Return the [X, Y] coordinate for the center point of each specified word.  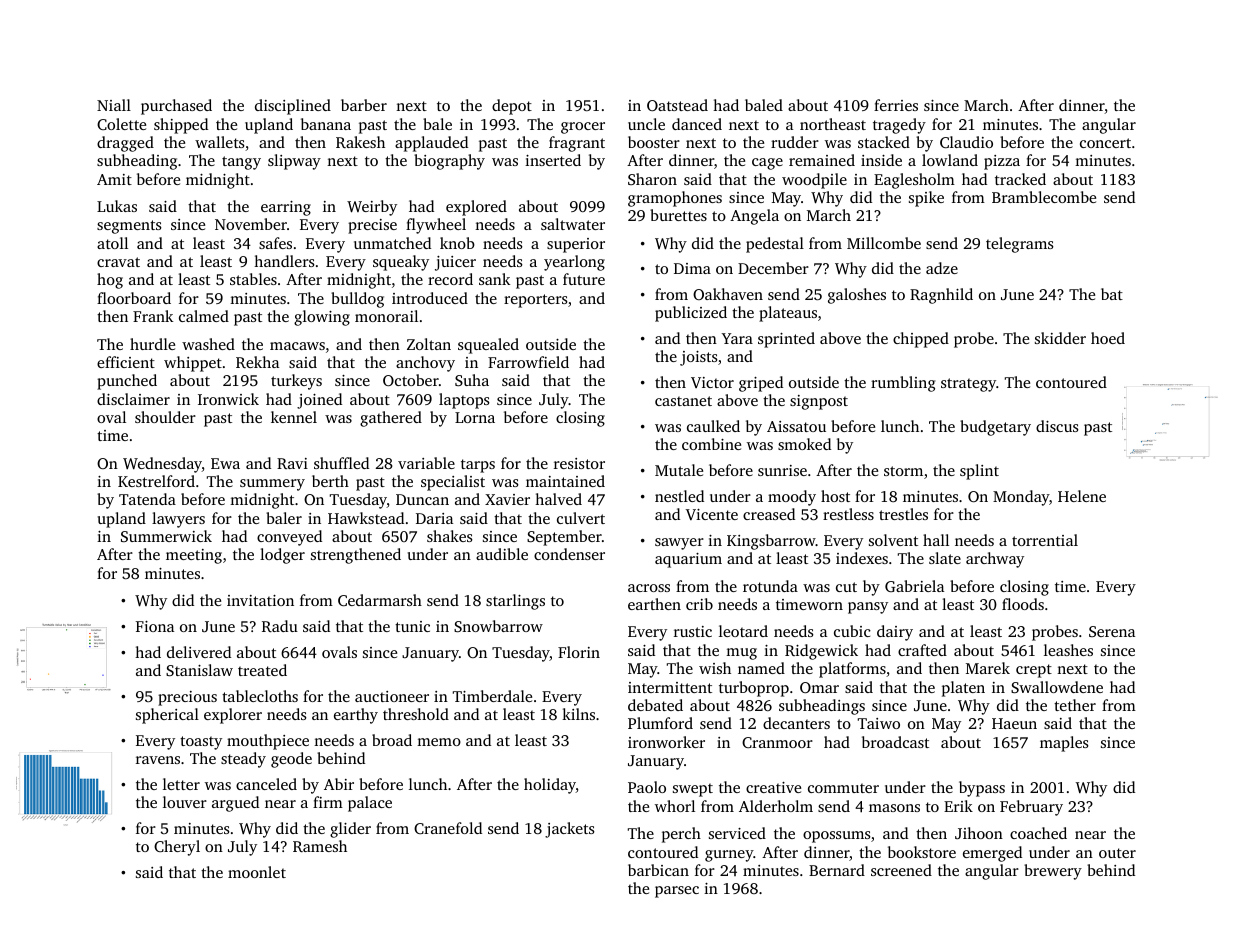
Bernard [837, 870]
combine [711, 444]
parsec [677, 892]
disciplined [293, 107]
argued [235, 804]
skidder [1060, 338]
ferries [896, 105]
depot [512, 107]
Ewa [225, 463]
